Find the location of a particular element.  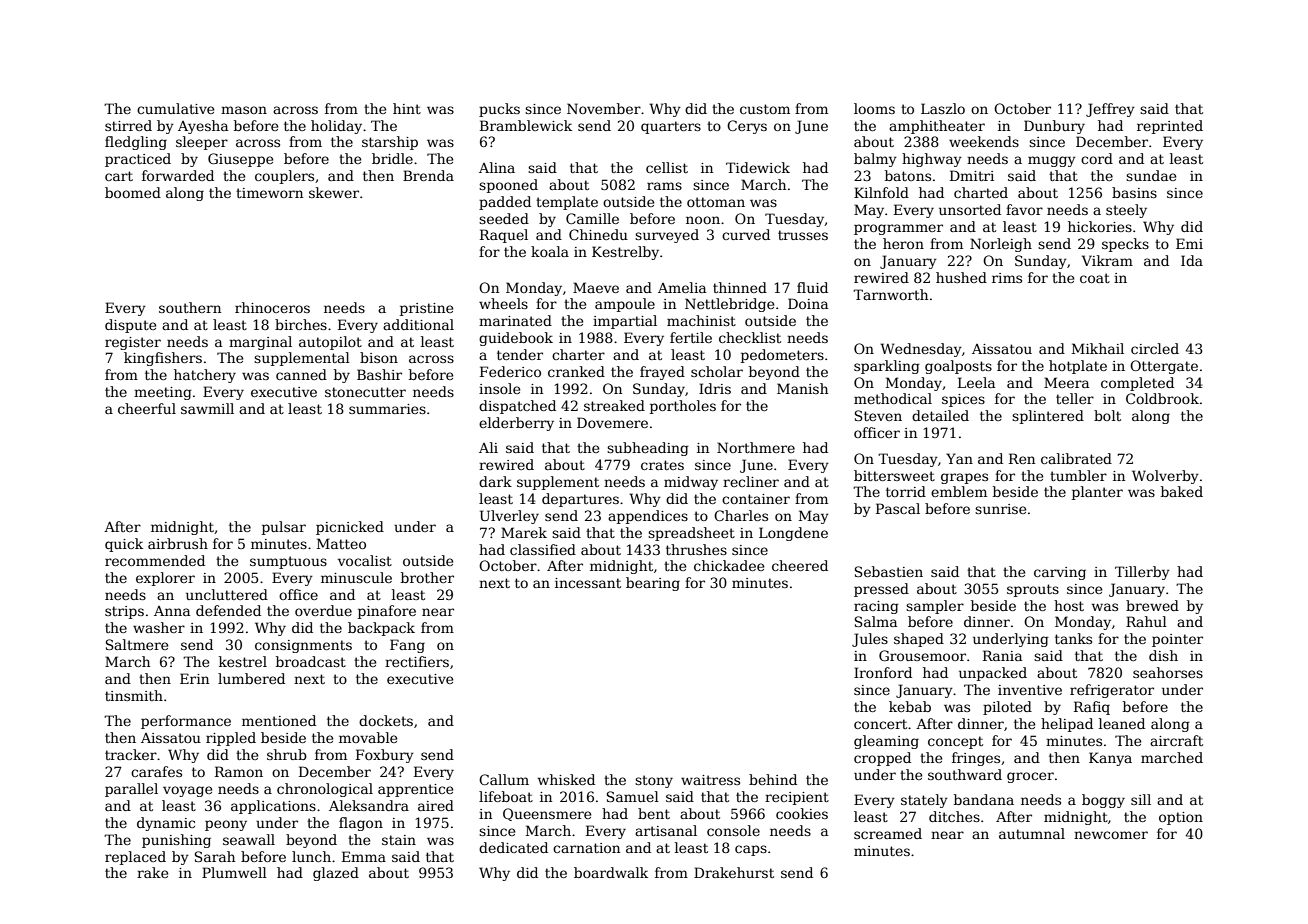

Plumwell is located at coordinates (234, 872).
